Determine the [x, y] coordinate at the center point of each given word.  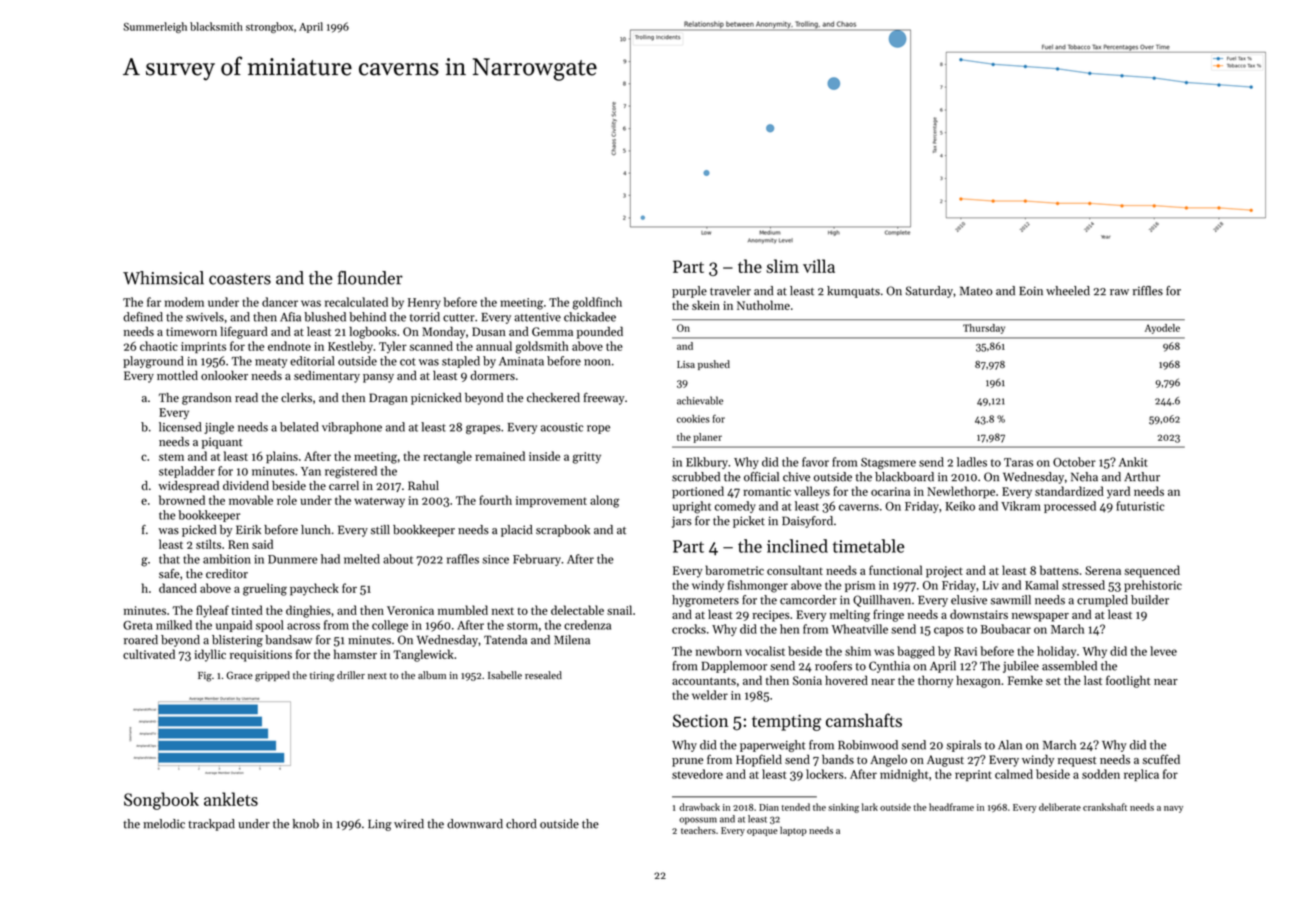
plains [282, 457]
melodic [164, 824]
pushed [714, 365]
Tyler [393, 347]
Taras [1018, 462]
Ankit [1133, 462]
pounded [600, 332]
